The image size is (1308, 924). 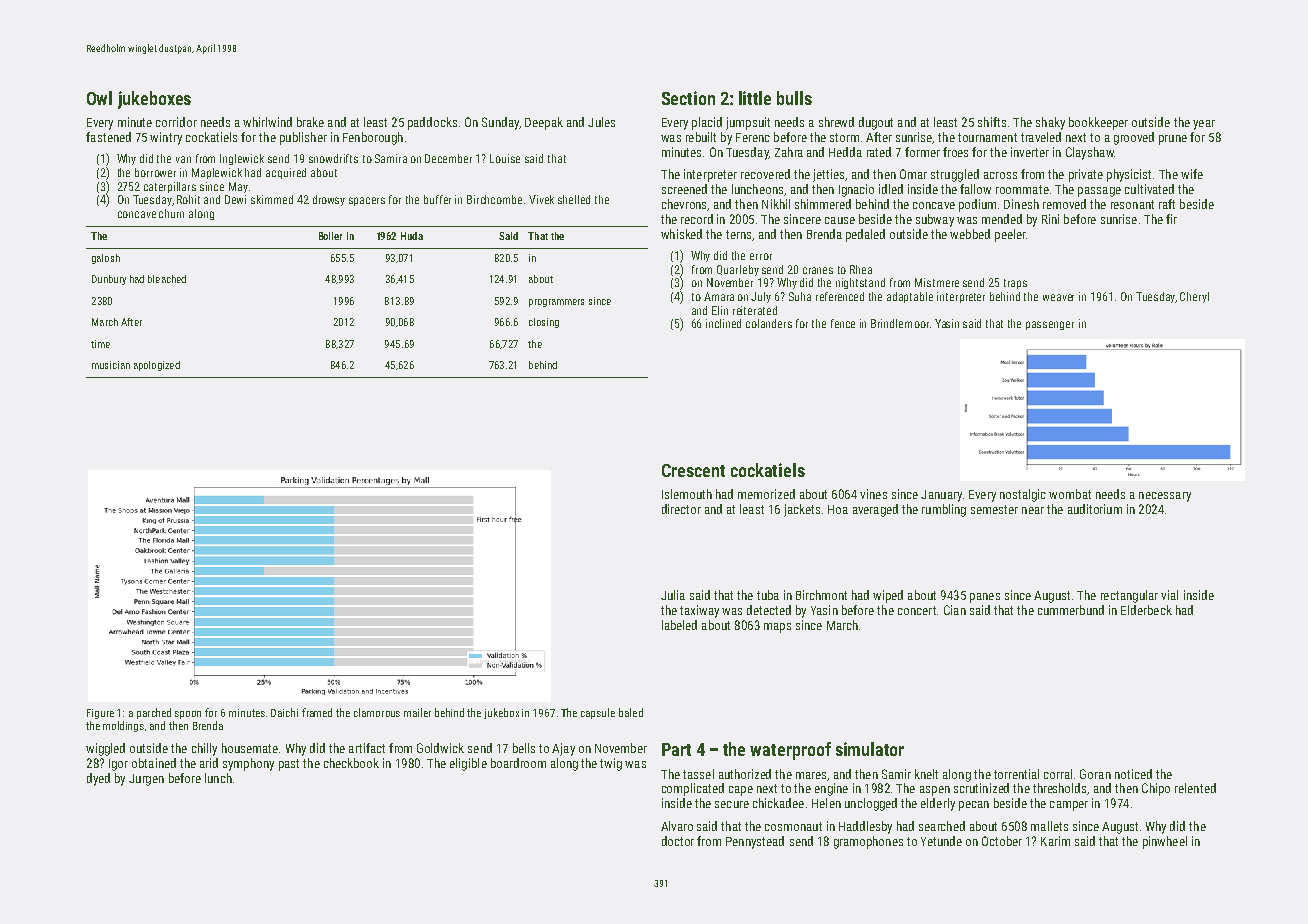 What do you see at coordinates (99, 98) in the image?
I see `Owl` at bounding box center [99, 98].
